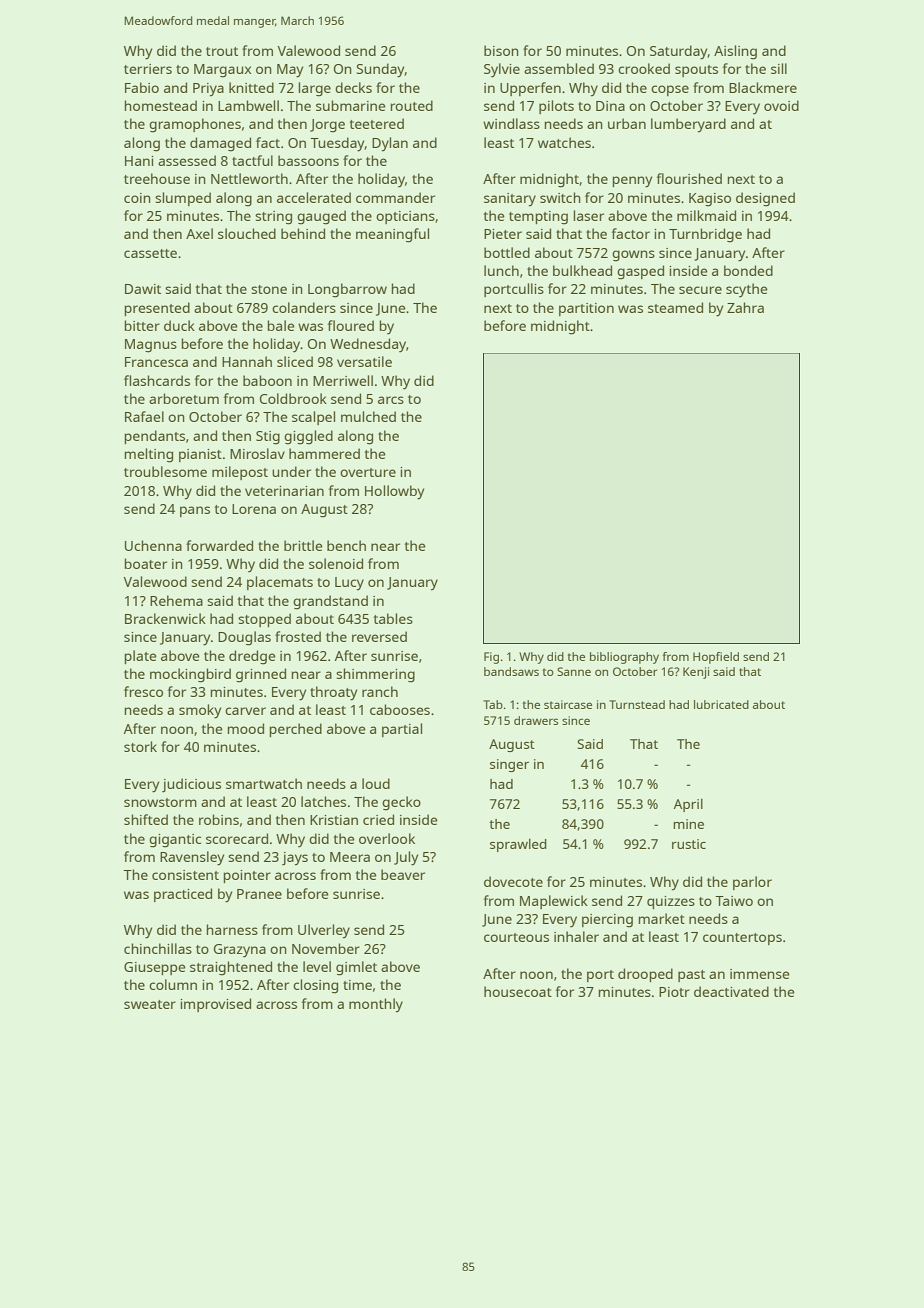  What do you see at coordinates (394, 492) in the page?
I see `Hollowby` at bounding box center [394, 492].
